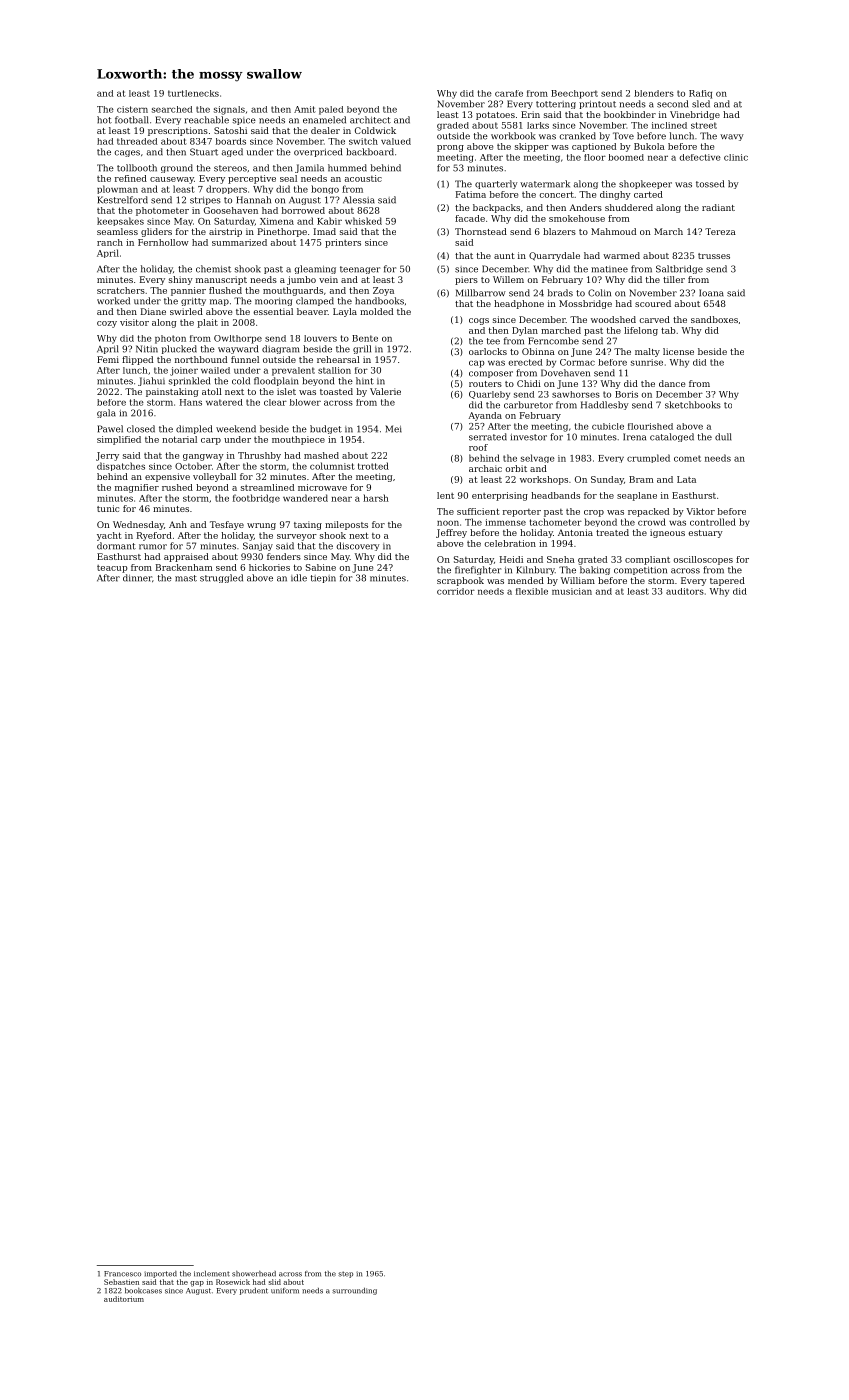 The width and height of the page is (849, 1400). What do you see at coordinates (685, 591) in the page?
I see `auditors` at bounding box center [685, 591].
